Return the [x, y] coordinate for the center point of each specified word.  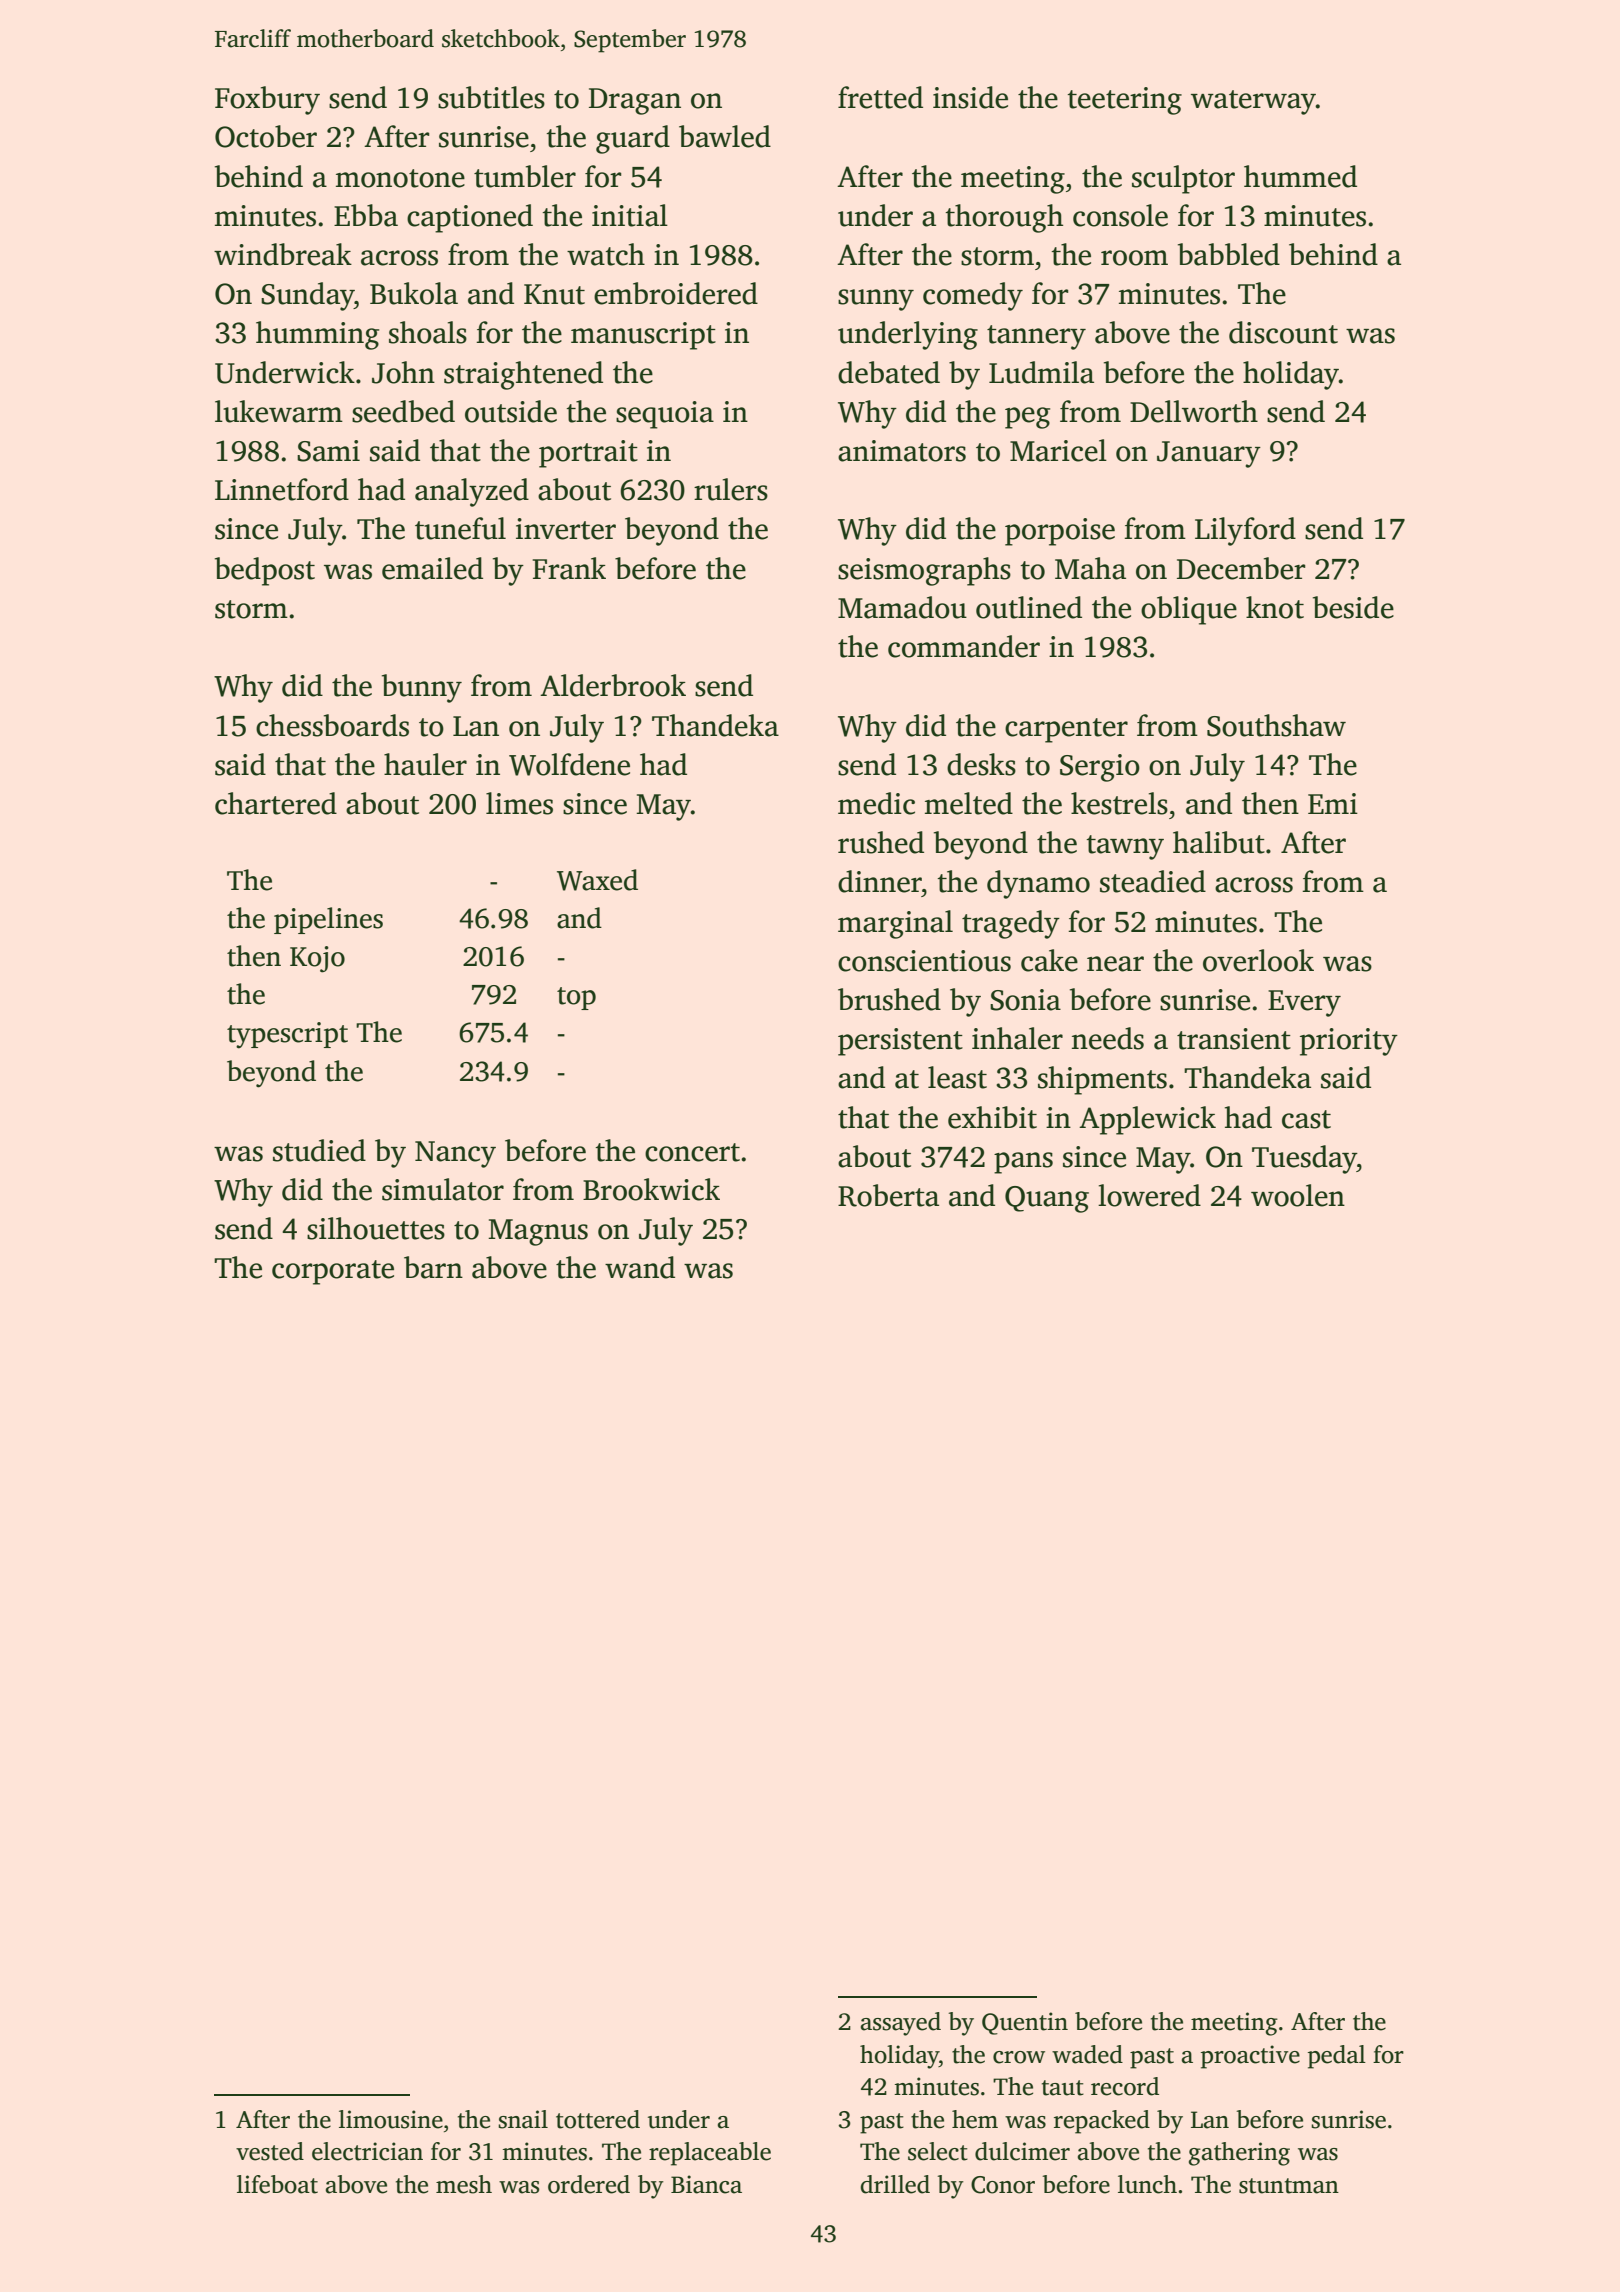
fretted [880, 97]
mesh [464, 2184]
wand [640, 1267]
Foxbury [267, 100]
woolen [1298, 1195]
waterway [1253, 102]
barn [433, 1267]
